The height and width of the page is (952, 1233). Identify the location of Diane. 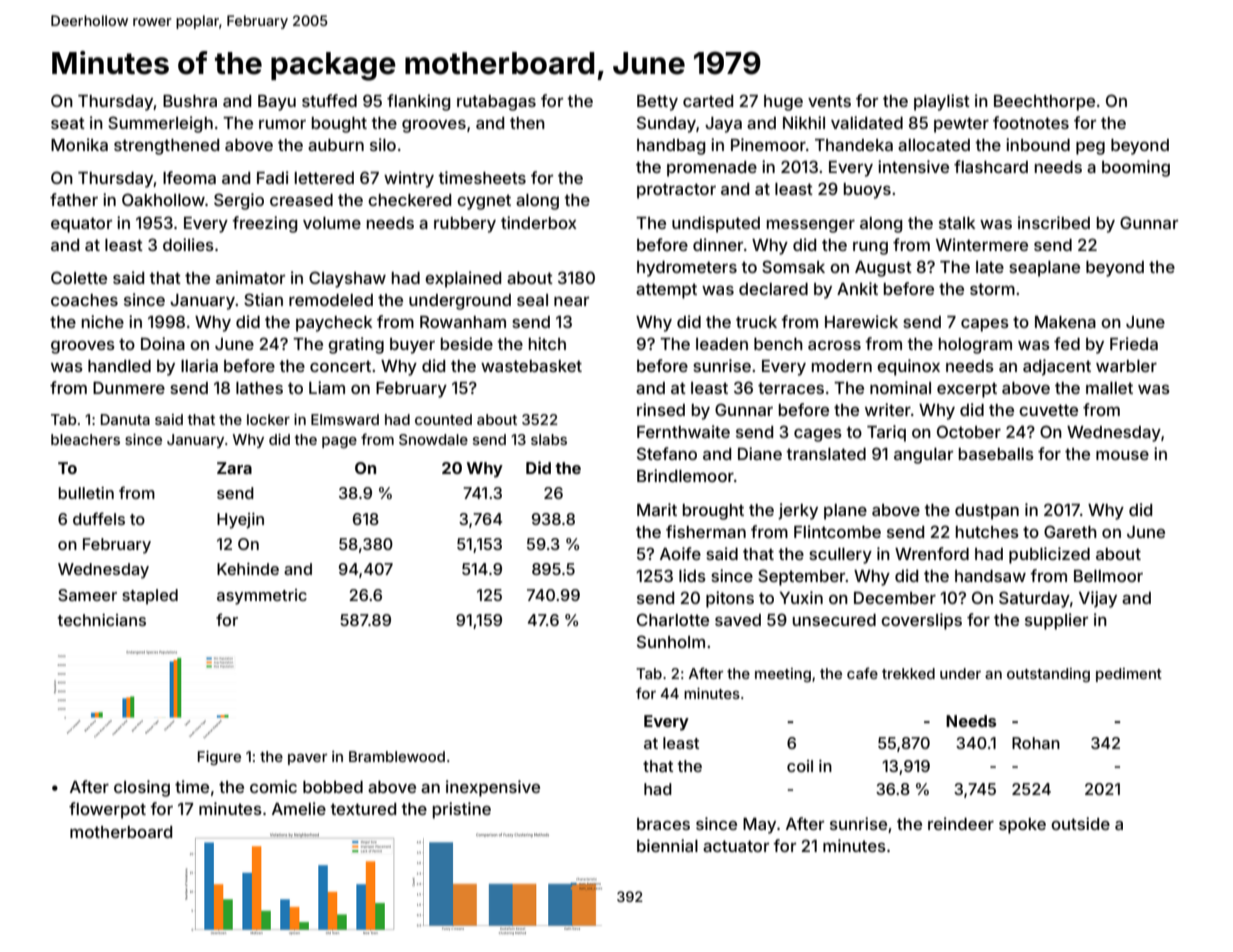
(760, 453).
